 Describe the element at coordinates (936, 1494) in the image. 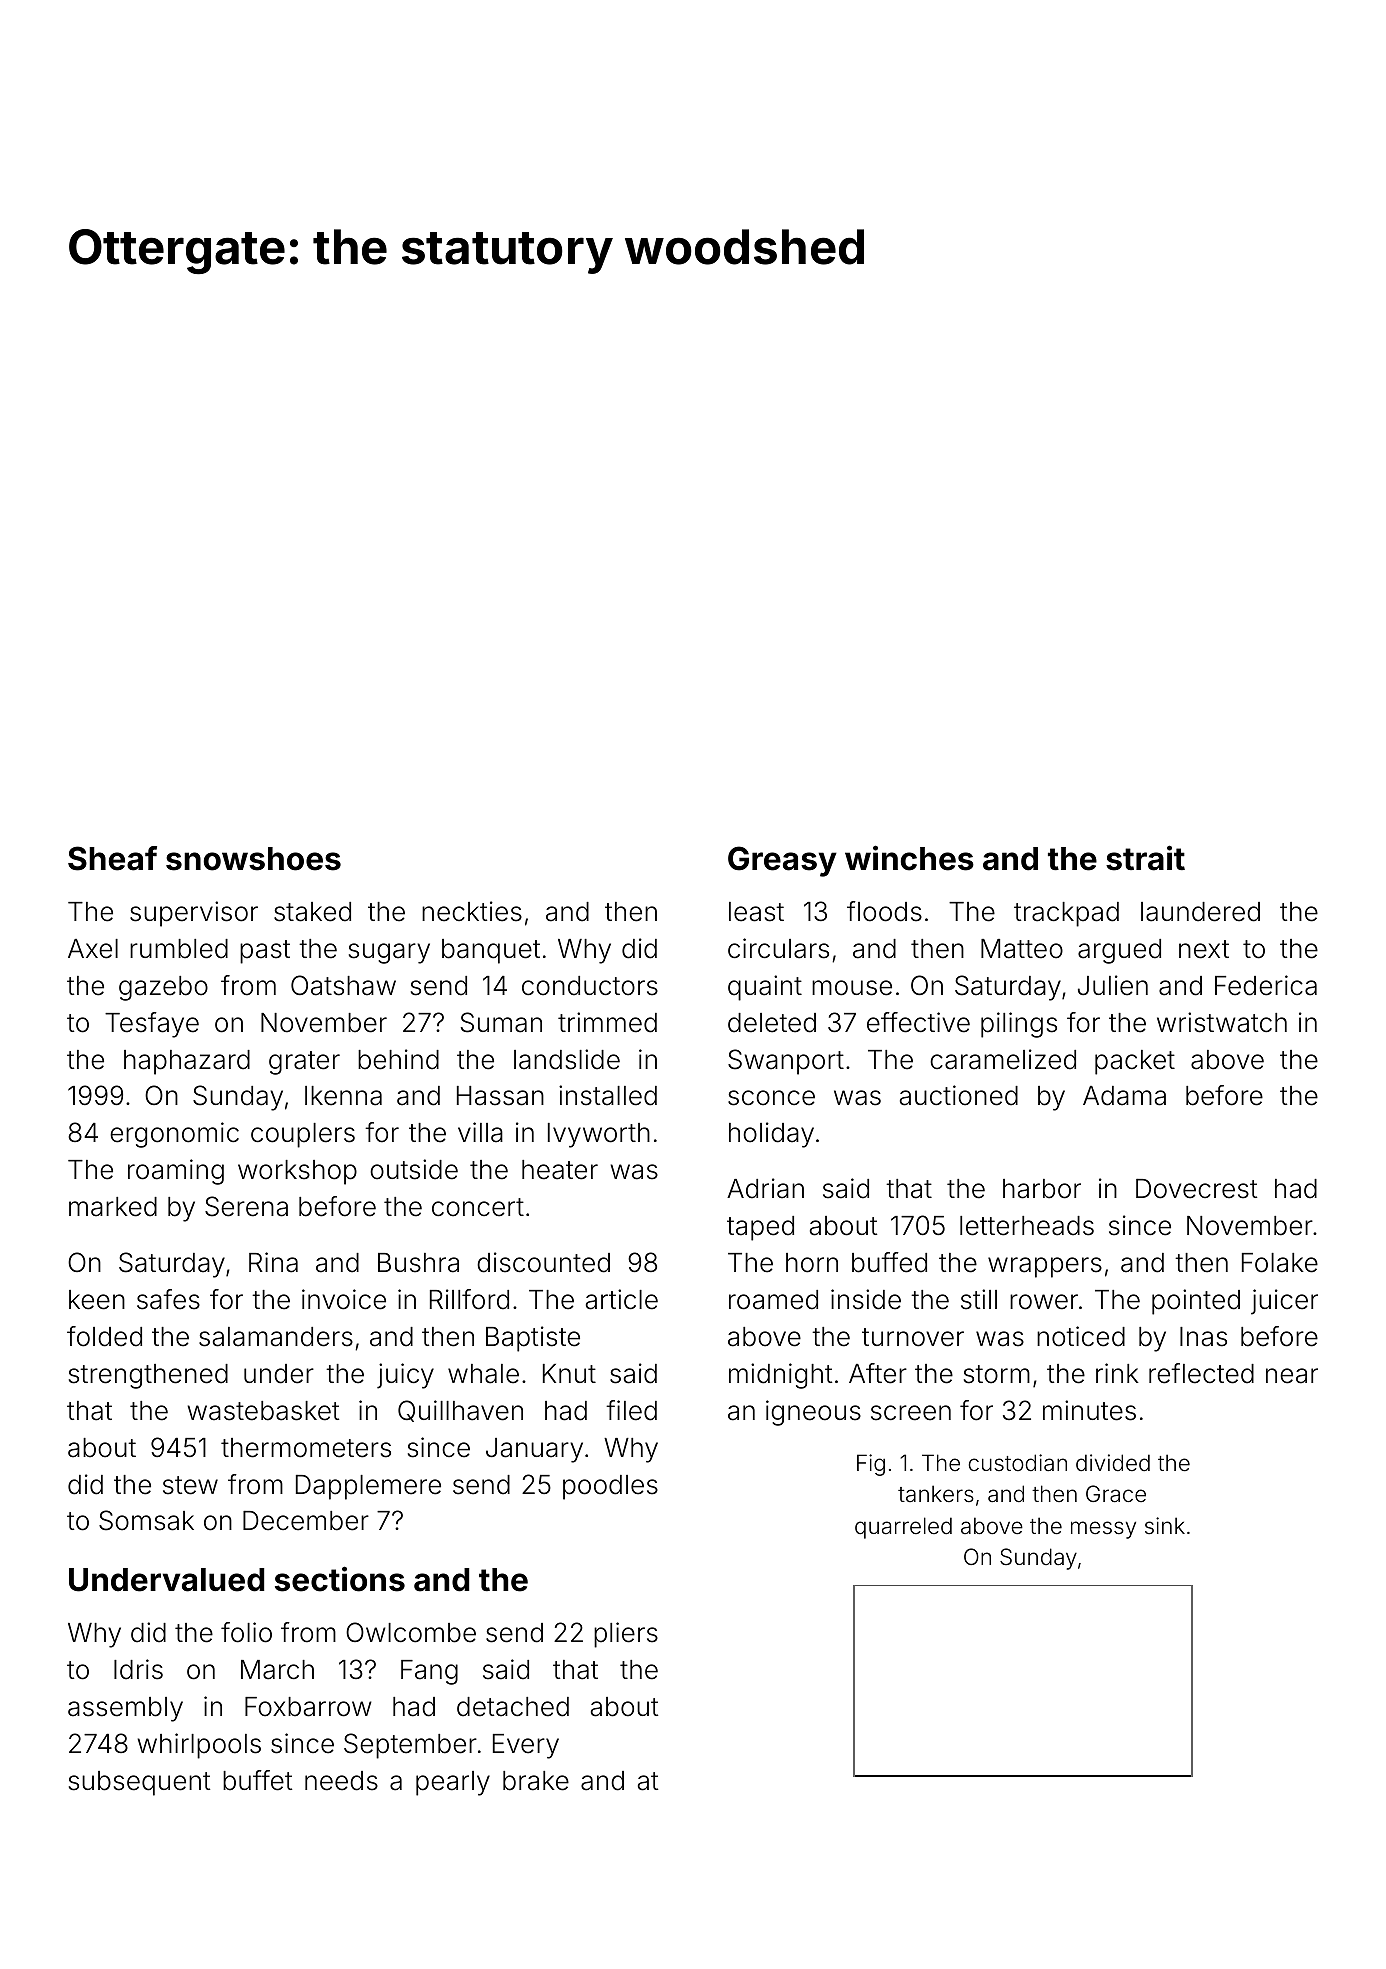

I see `tankers` at that location.
